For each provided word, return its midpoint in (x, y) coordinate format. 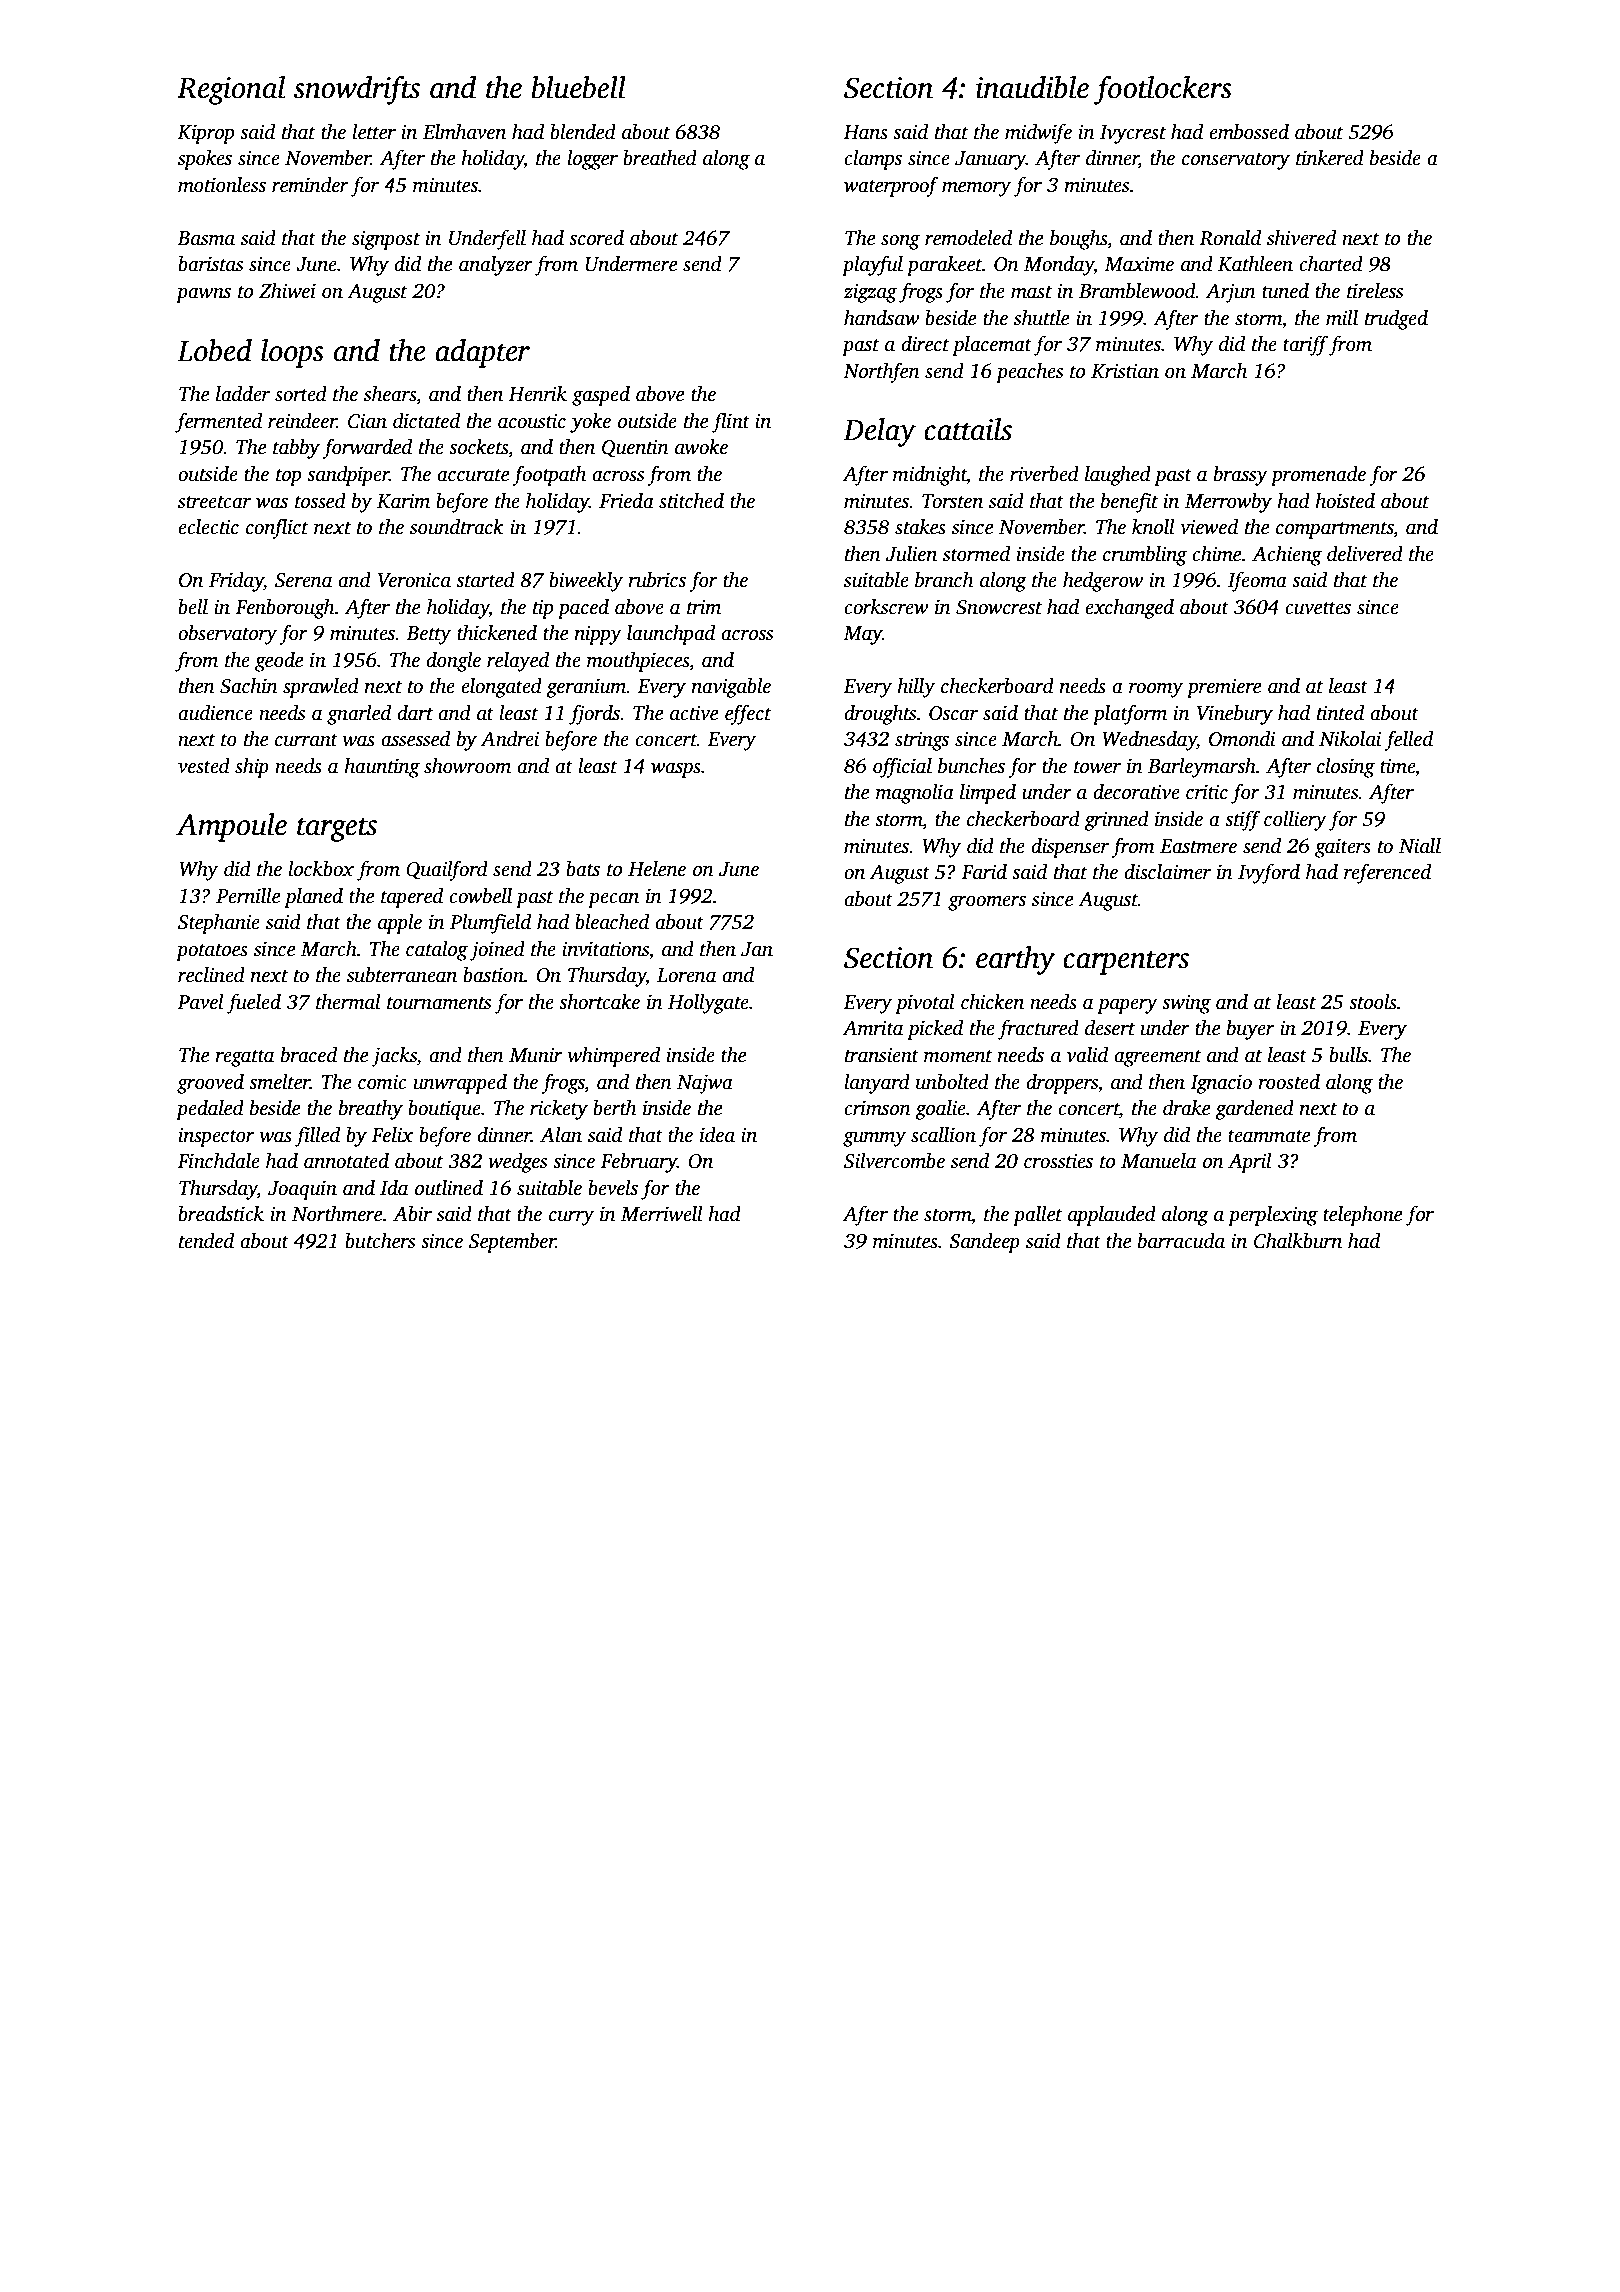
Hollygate (708, 1004)
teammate (1269, 1136)
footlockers (1163, 90)
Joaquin (302, 1190)
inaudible (1032, 87)
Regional (231, 90)
